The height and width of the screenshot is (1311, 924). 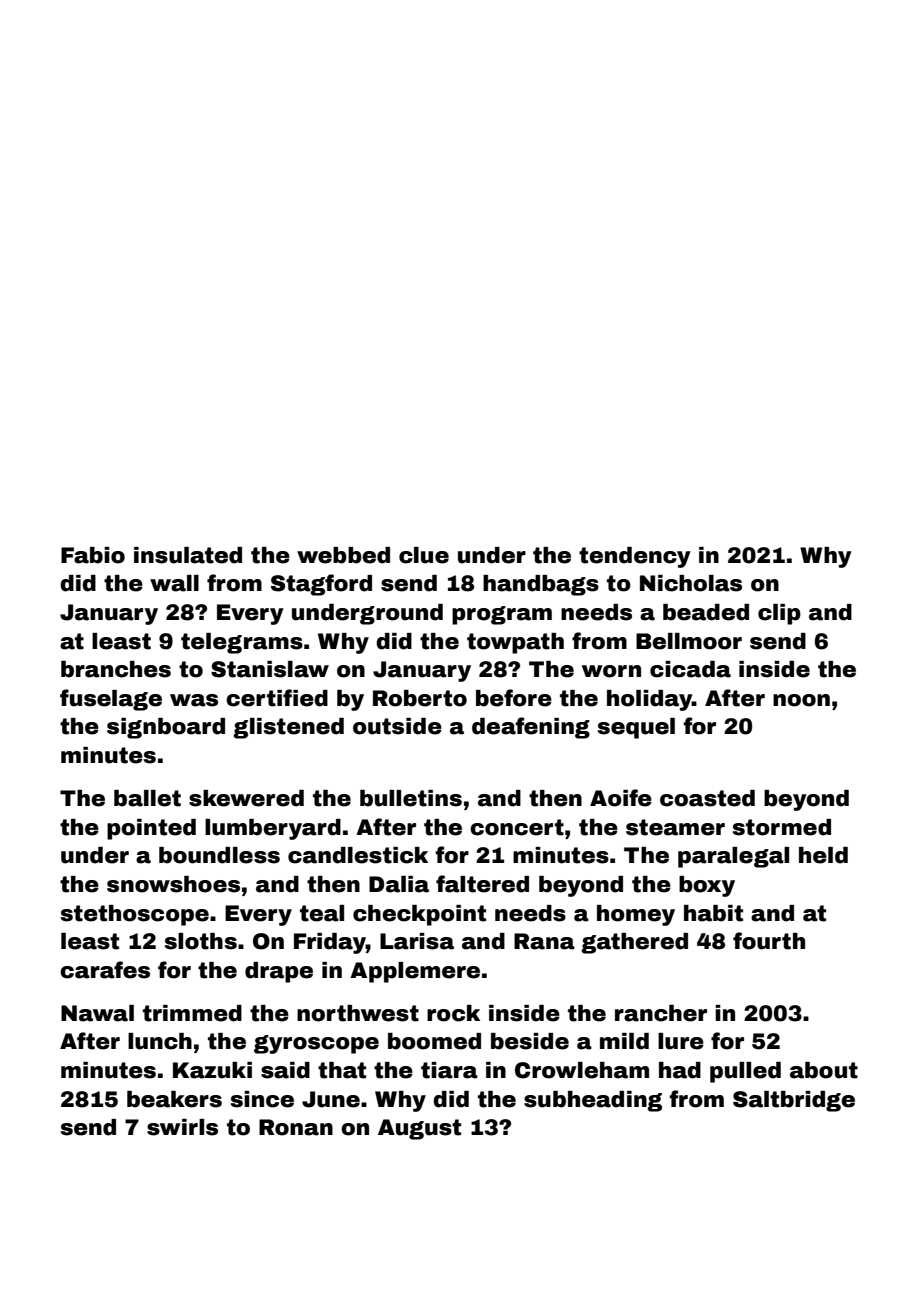 I want to click on trimmed, so click(x=192, y=1013).
